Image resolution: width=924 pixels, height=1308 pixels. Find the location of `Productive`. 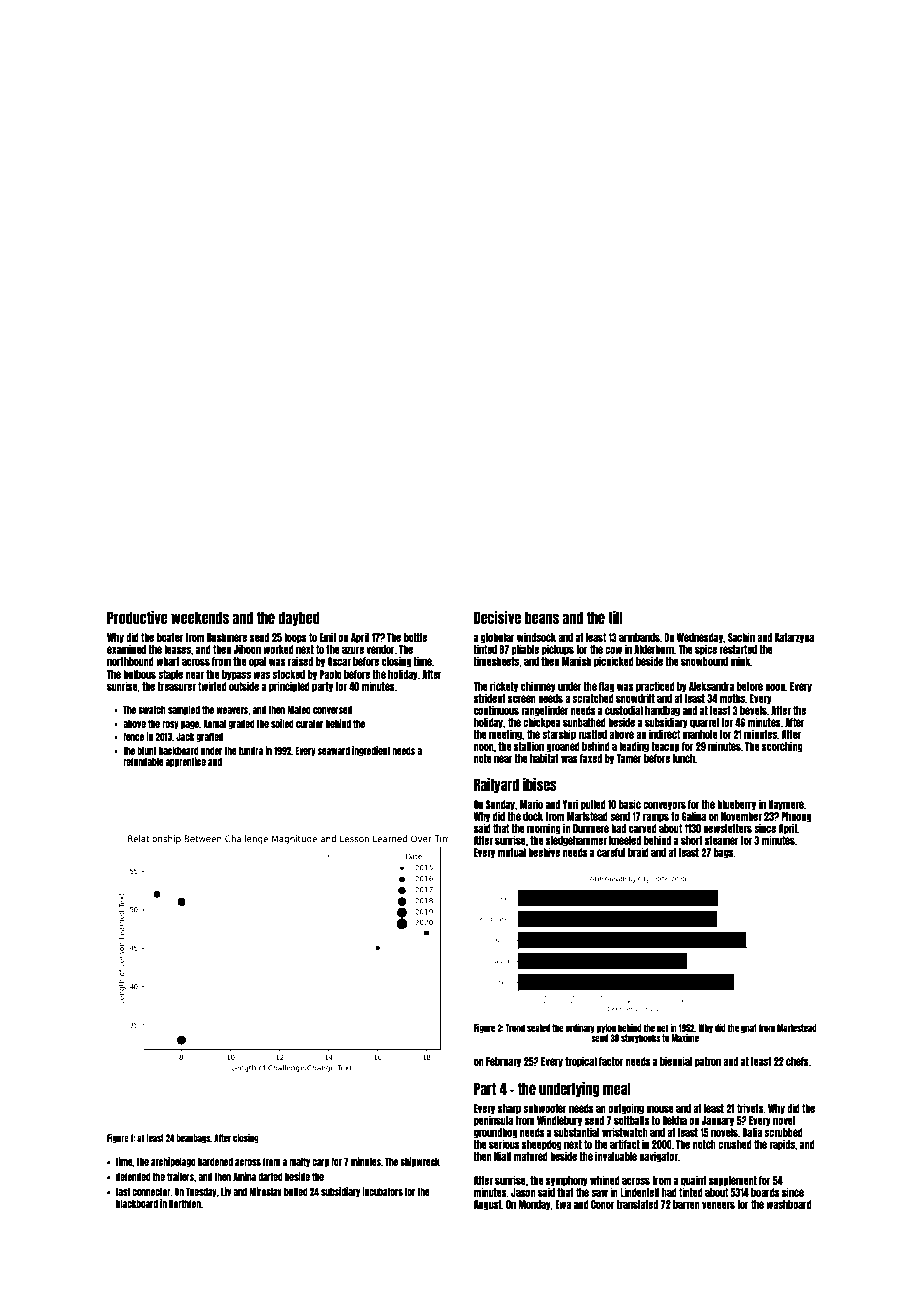

Productive is located at coordinates (137, 617).
